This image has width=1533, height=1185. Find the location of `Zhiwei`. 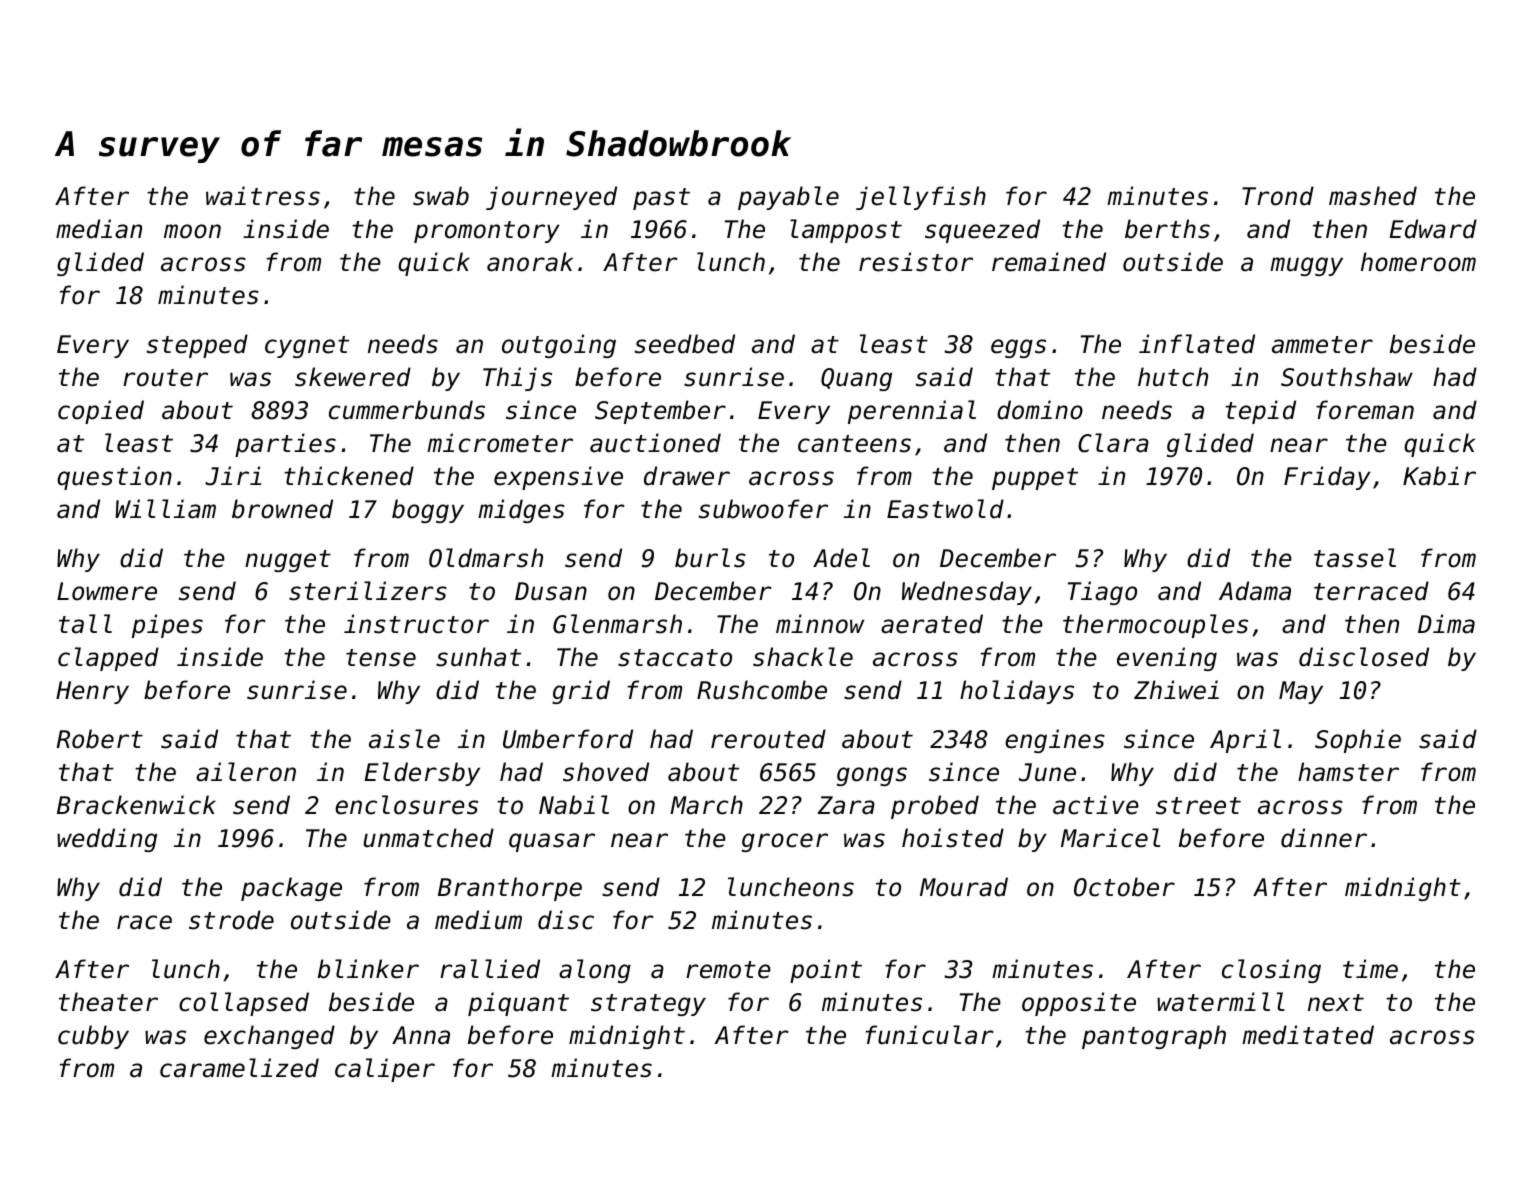

Zhiwei is located at coordinates (1176, 690).
